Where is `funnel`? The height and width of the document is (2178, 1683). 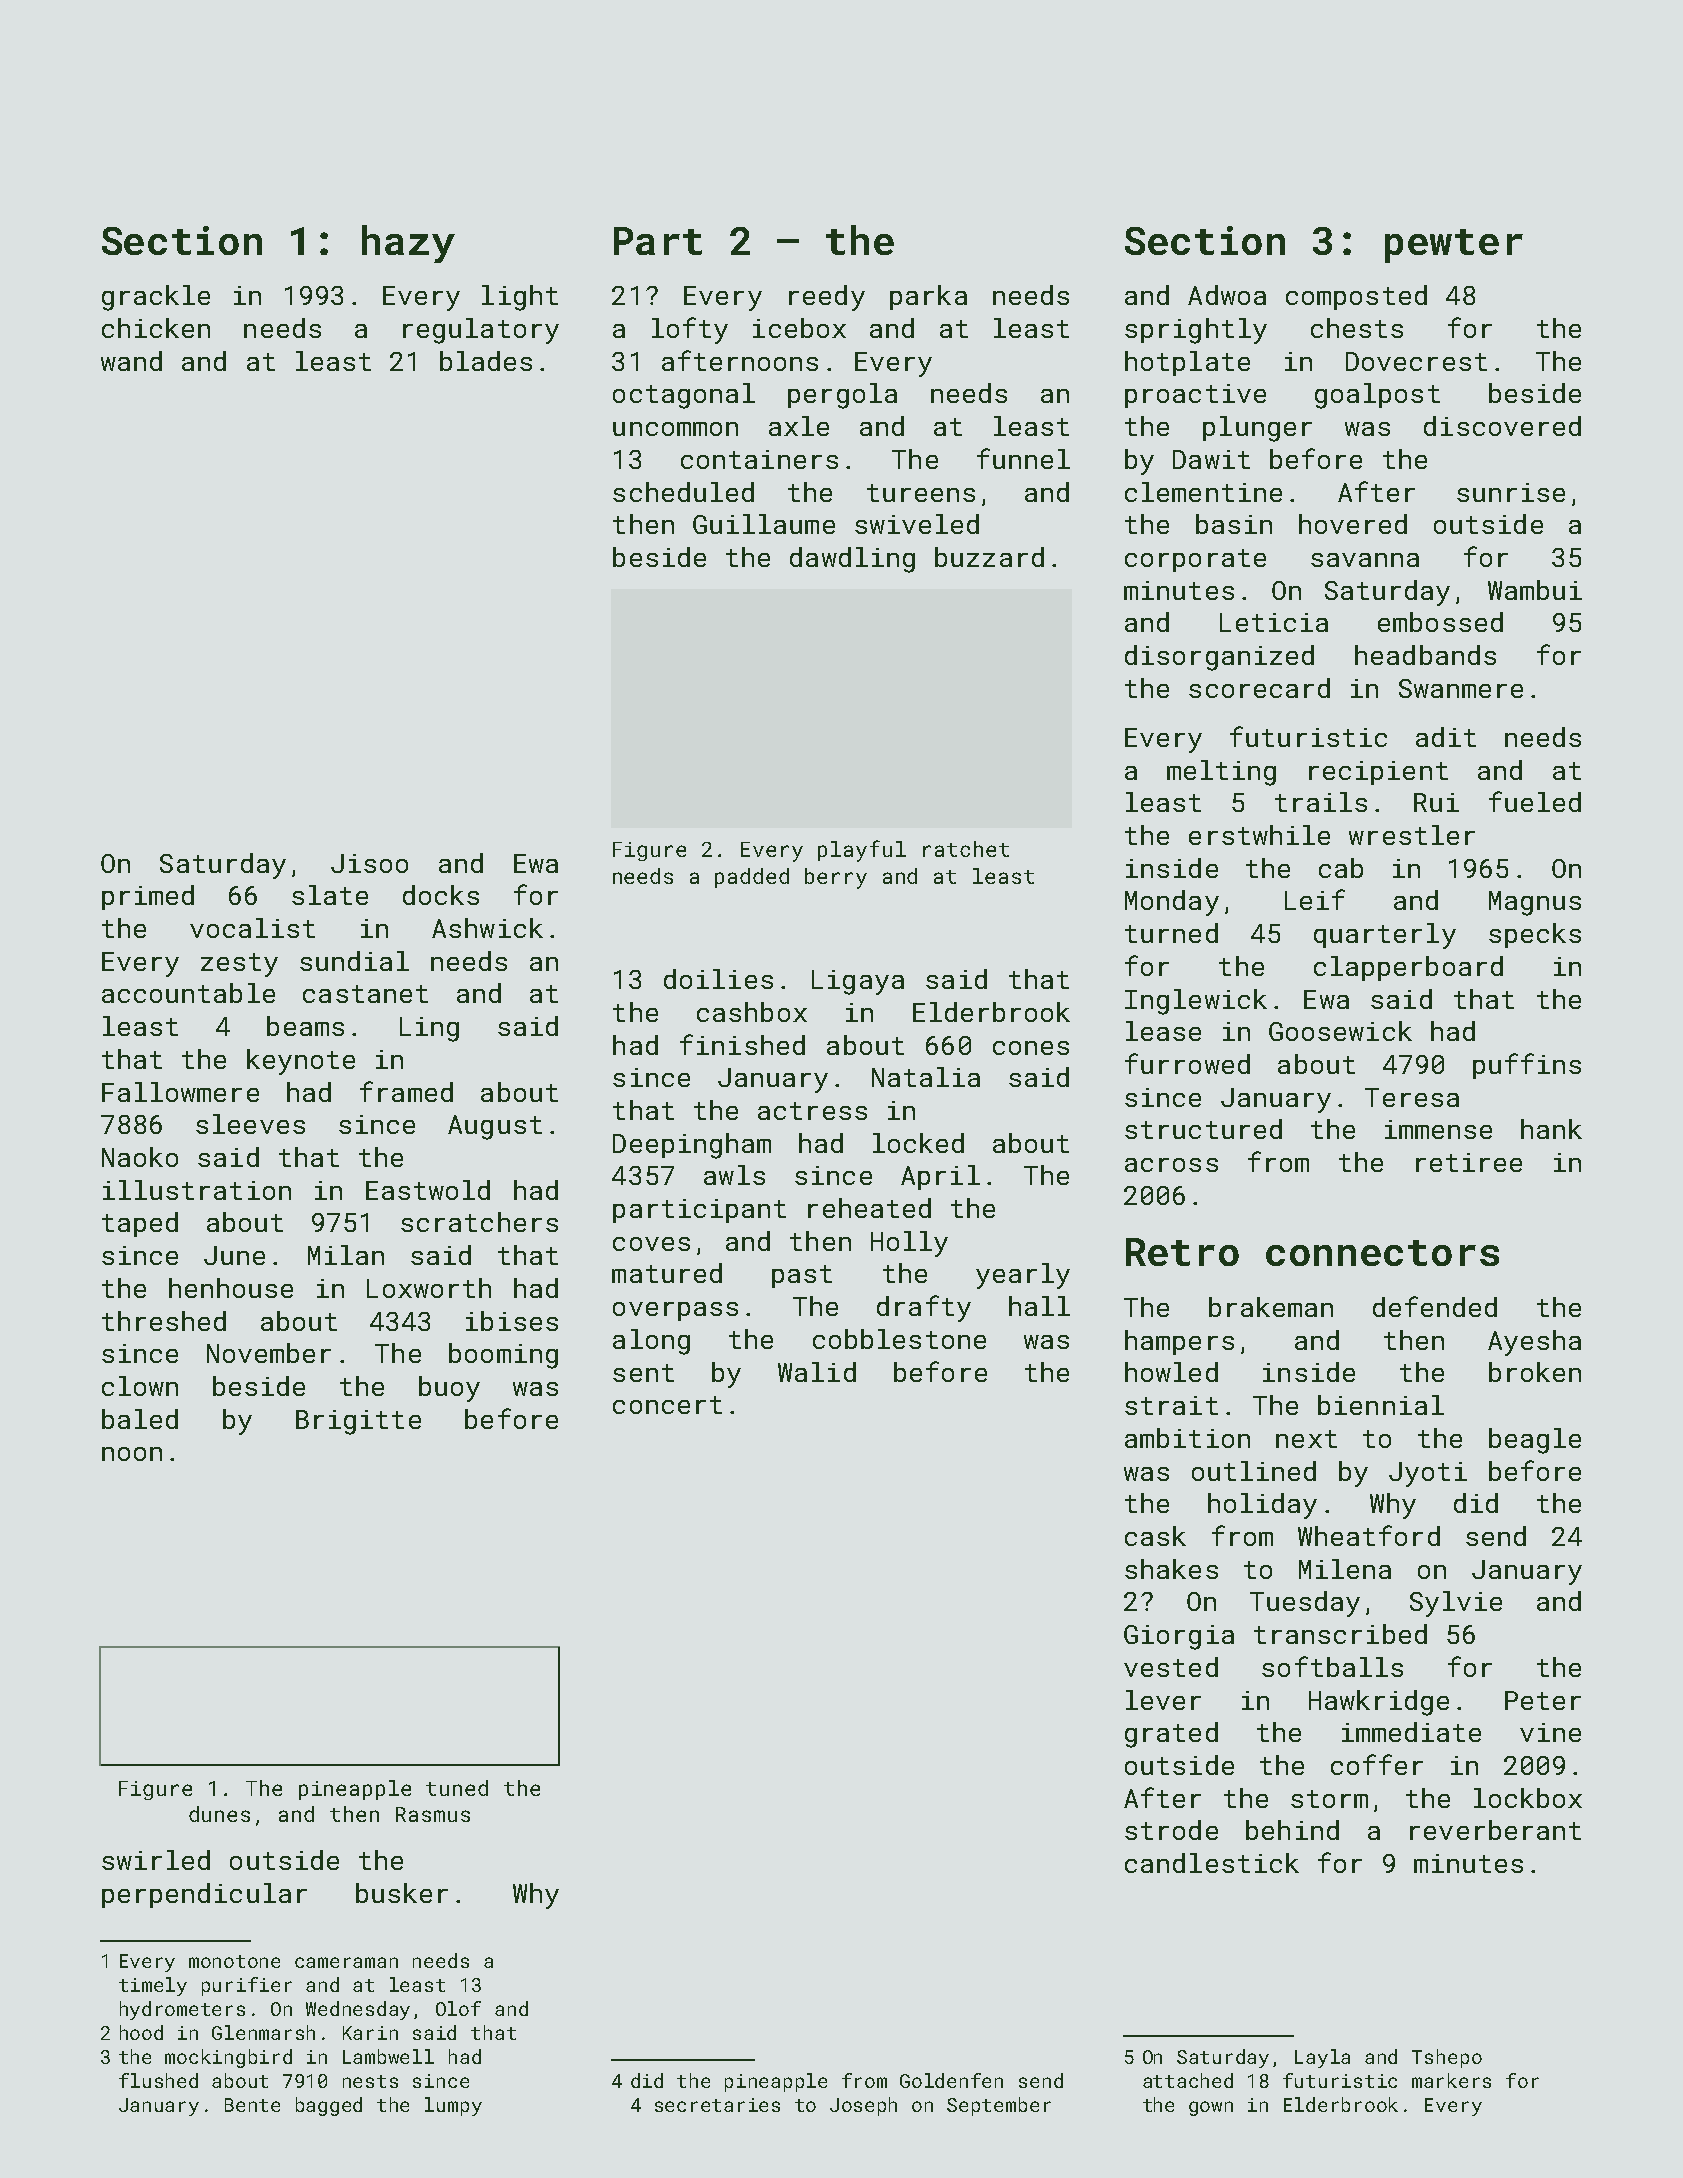 funnel is located at coordinates (1023, 458).
